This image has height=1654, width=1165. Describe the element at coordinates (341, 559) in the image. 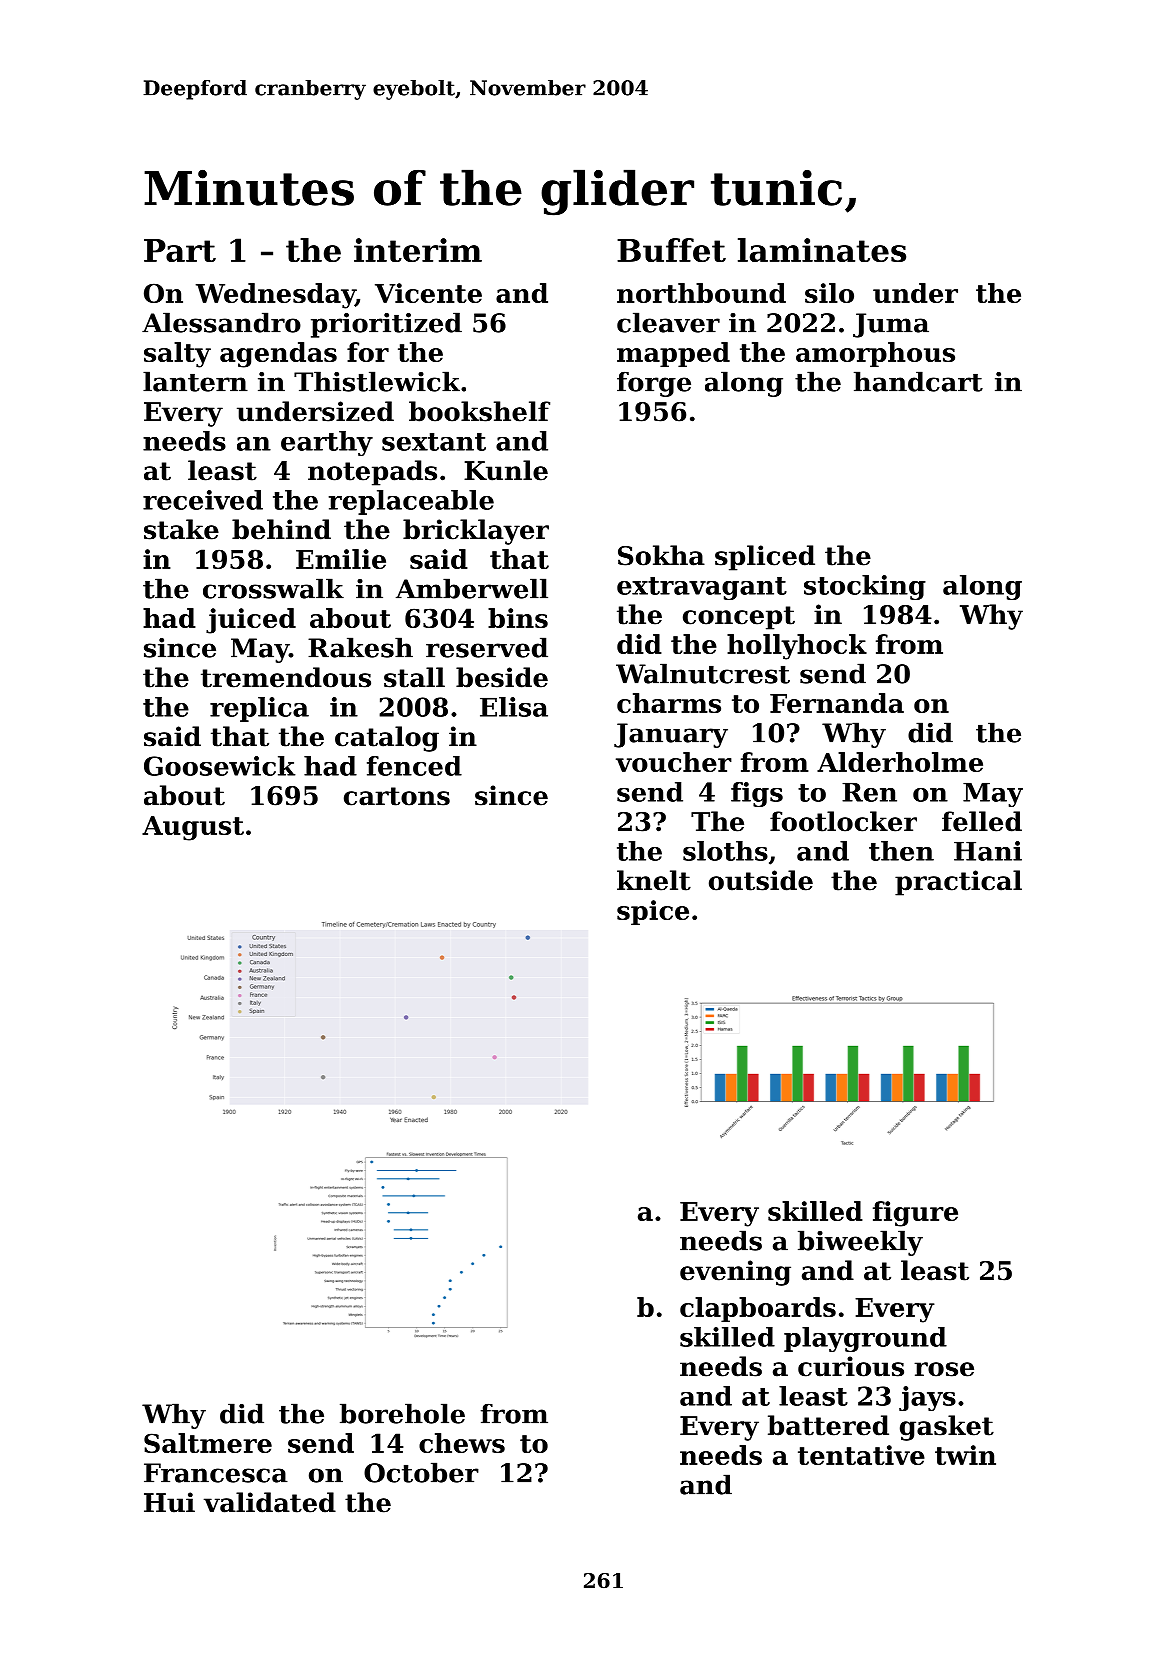

I see `Emilie` at that location.
